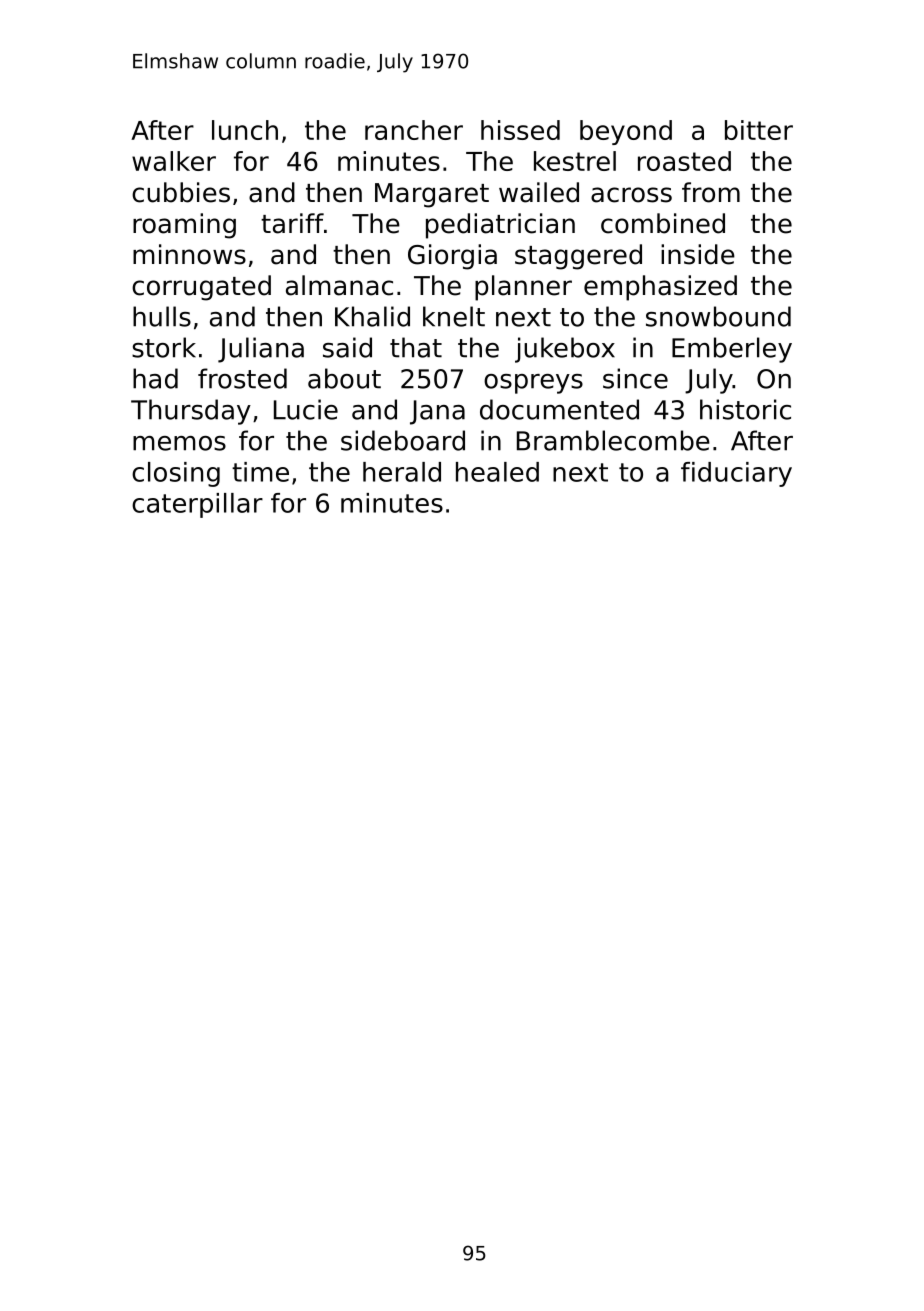 Image resolution: width=924 pixels, height=1311 pixels. Describe the element at coordinates (245, 130) in the document. I see `lunch` at that location.
